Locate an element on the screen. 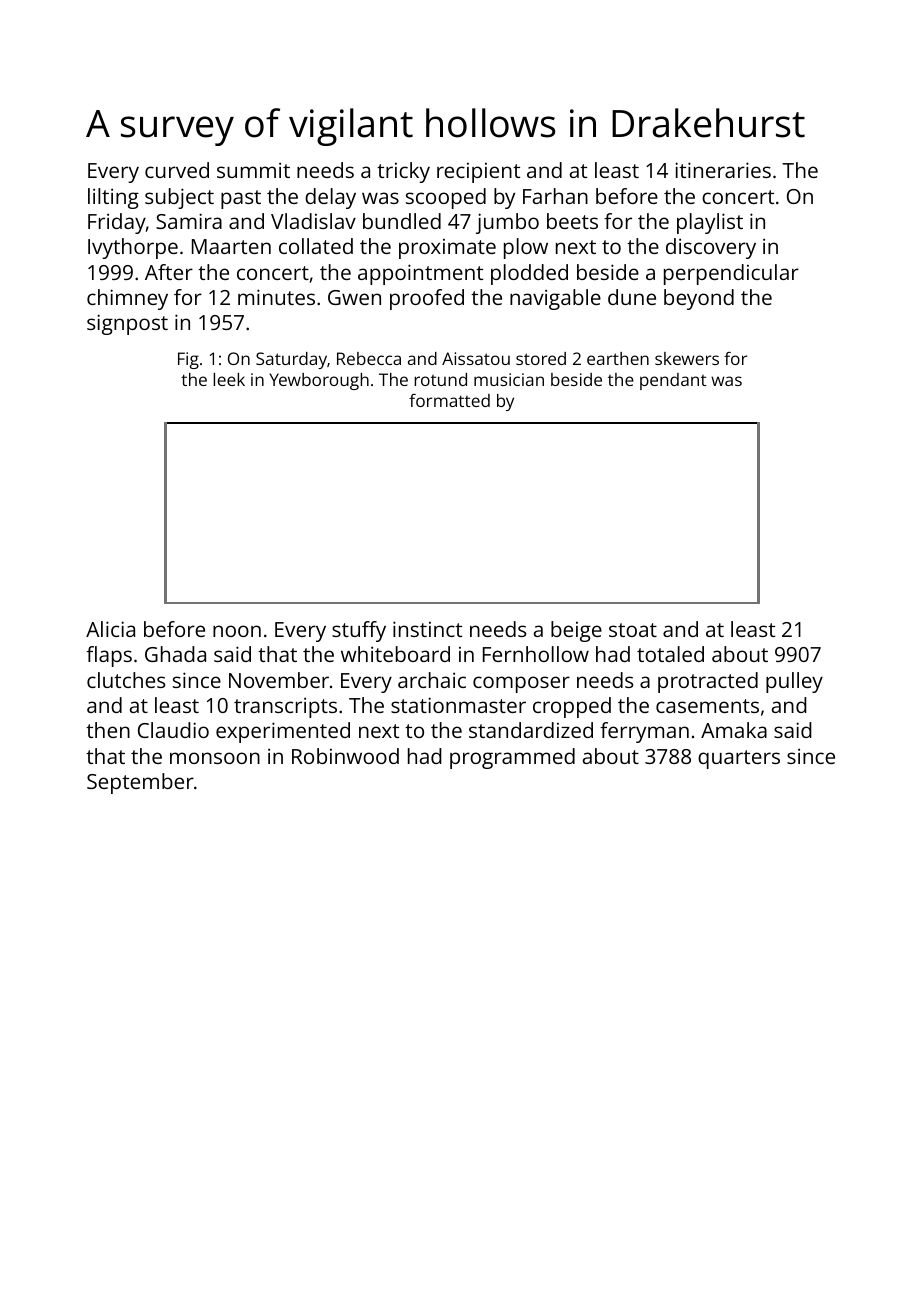 The height and width of the screenshot is (1311, 924). bundled is located at coordinates (402, 221).
